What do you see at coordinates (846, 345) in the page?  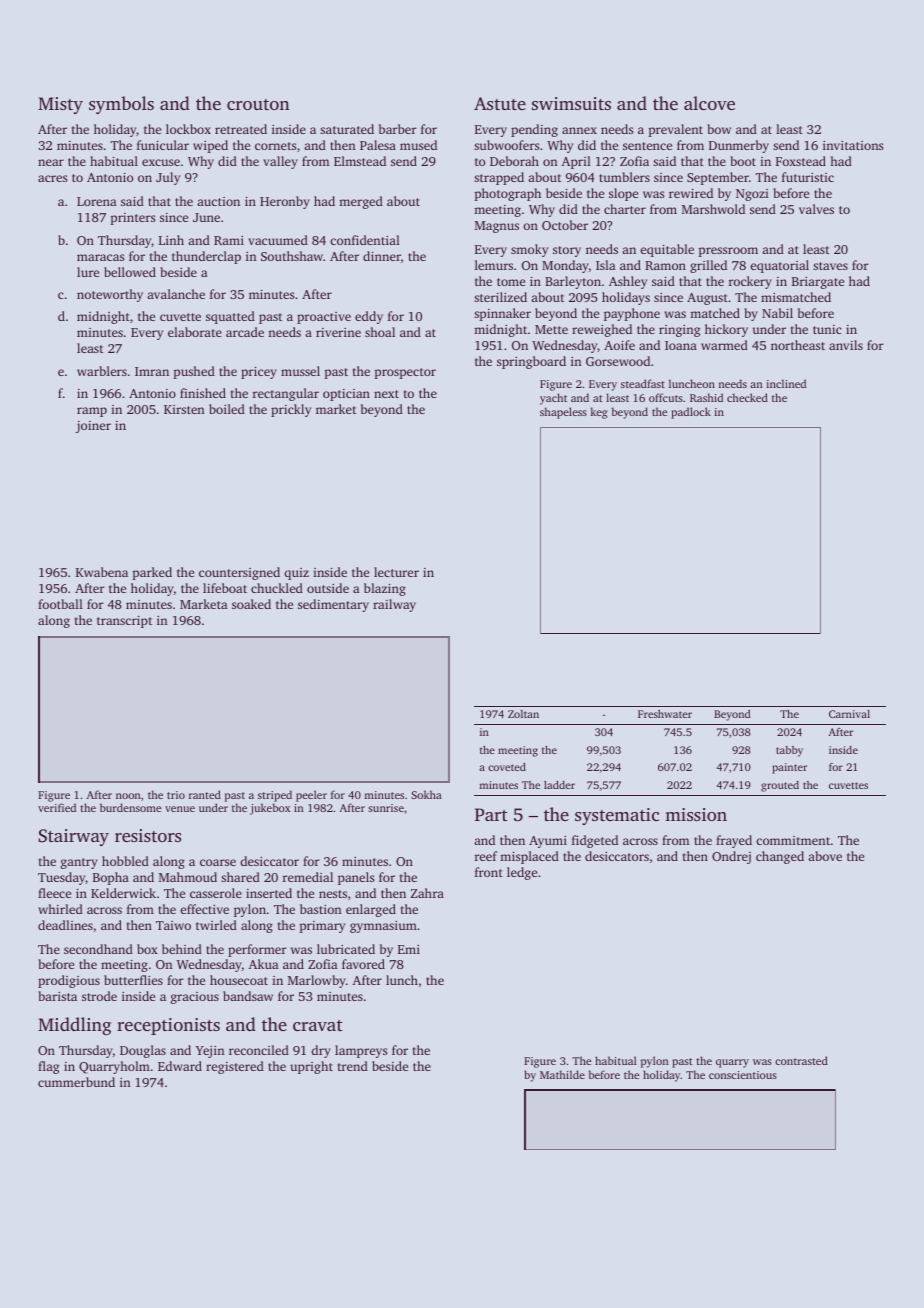 I see `anvils` at bounding box center [846, 345].
